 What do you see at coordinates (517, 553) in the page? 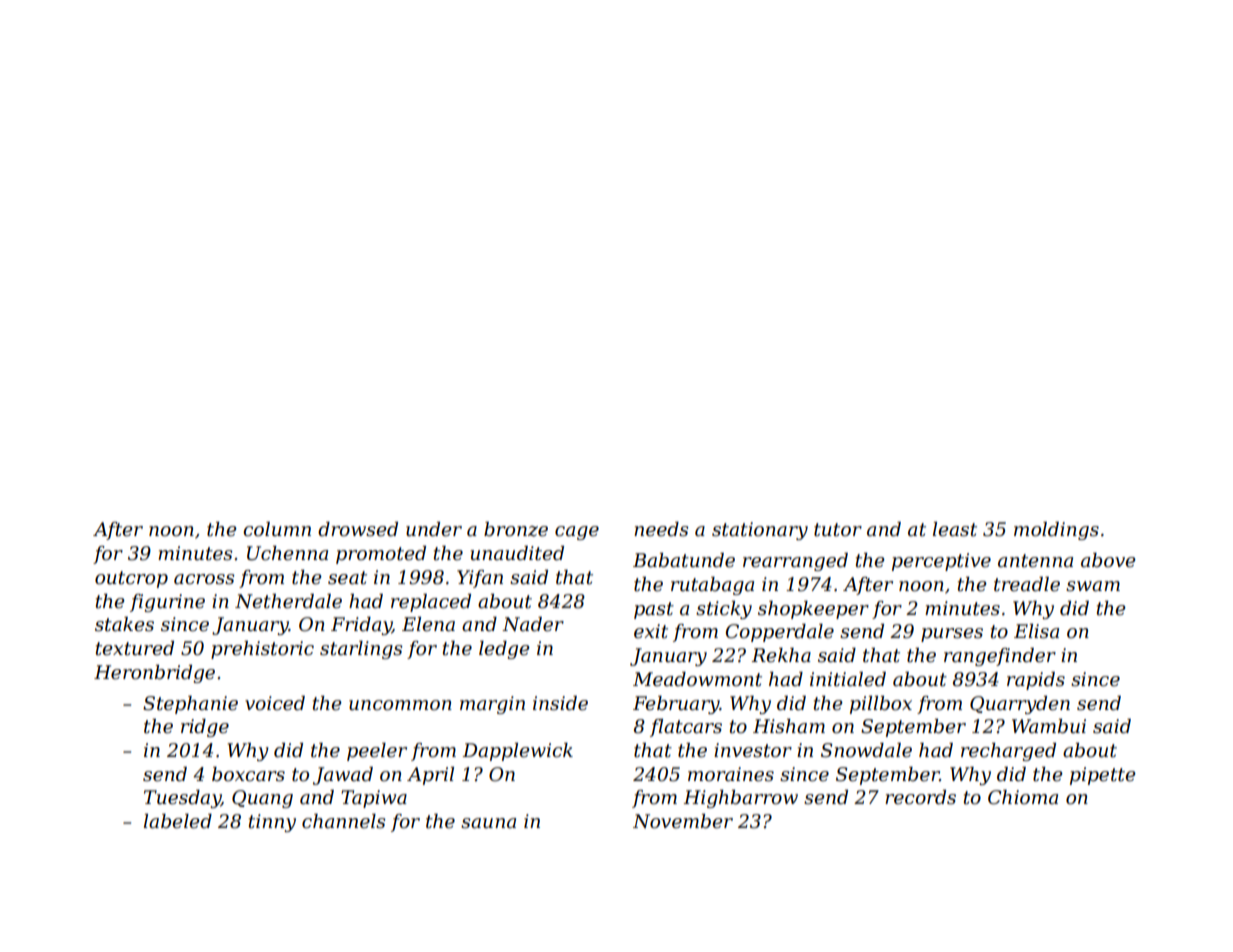
I see `unaudited` at bounding box center [517, 553].
